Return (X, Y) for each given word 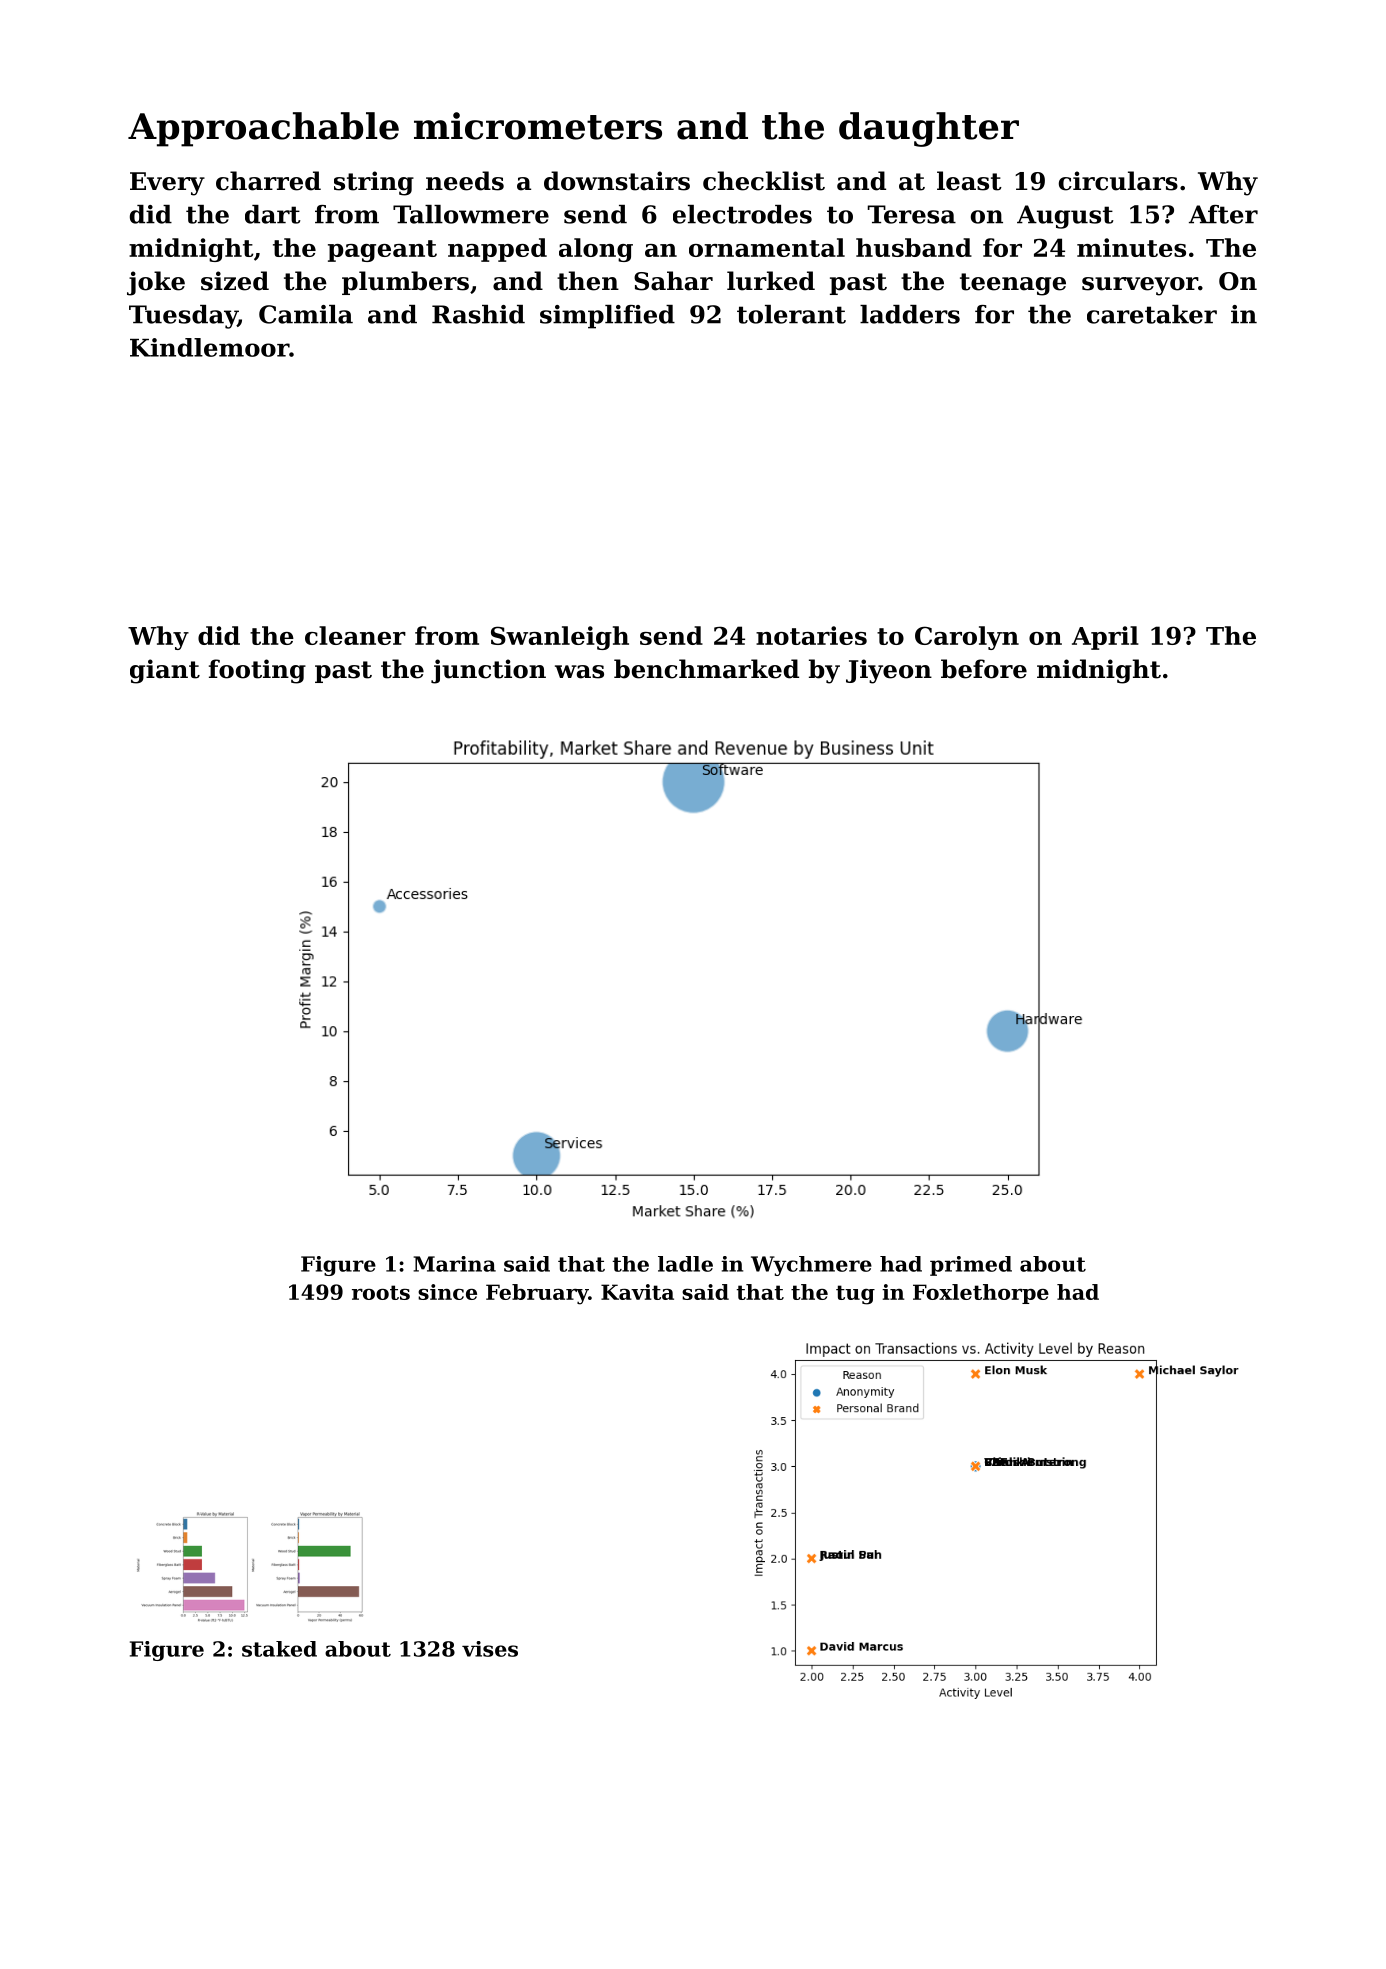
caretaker (1152, 314)
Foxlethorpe (981, 1294)
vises (490, 1649)
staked (279, 1649)
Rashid (478, 314)
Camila (306, 314)
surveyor (1140, 286)
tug (855, 1295)
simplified (607, 317)
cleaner (355, 635)
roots (381, 1292)
